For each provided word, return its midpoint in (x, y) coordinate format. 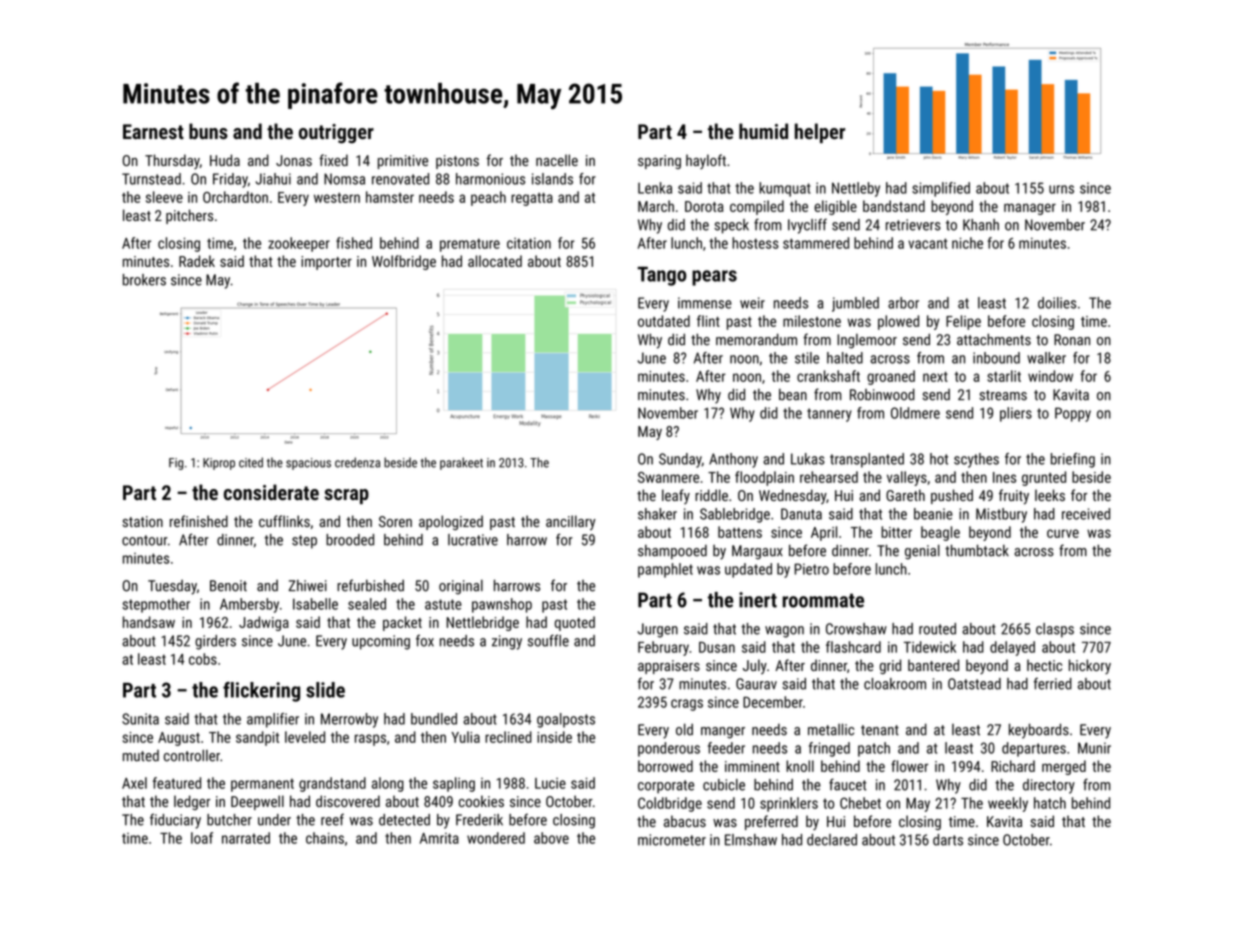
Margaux (757, 552)
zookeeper (299, 244)
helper (820, 133)
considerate (271, 492)
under (274, 820)
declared (832, 840)
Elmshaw (751, 840)
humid (763, 131)
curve (1063, 533)
